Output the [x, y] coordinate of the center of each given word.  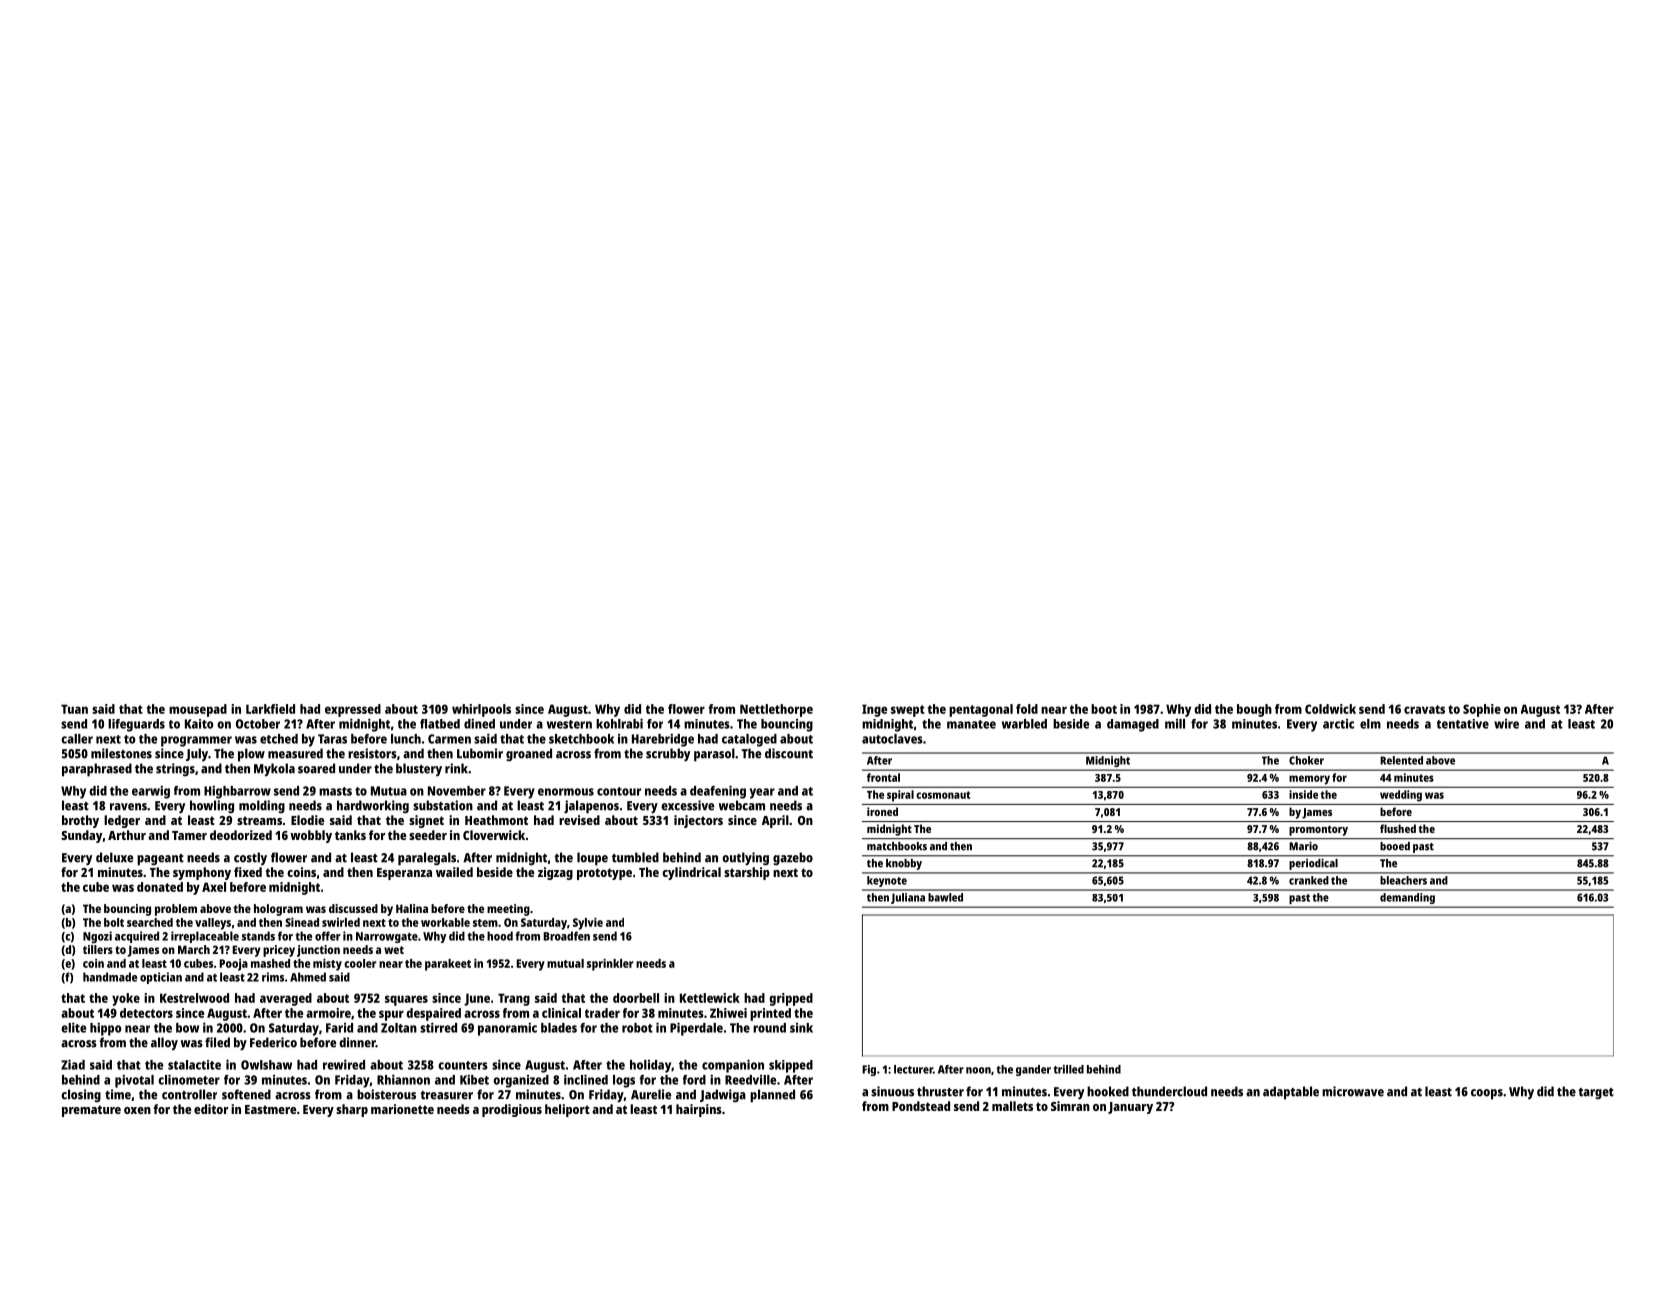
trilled [1068, 1069]
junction [318, 951]
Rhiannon [403, 1079]
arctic [1338, 724]
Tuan [74, 709]
